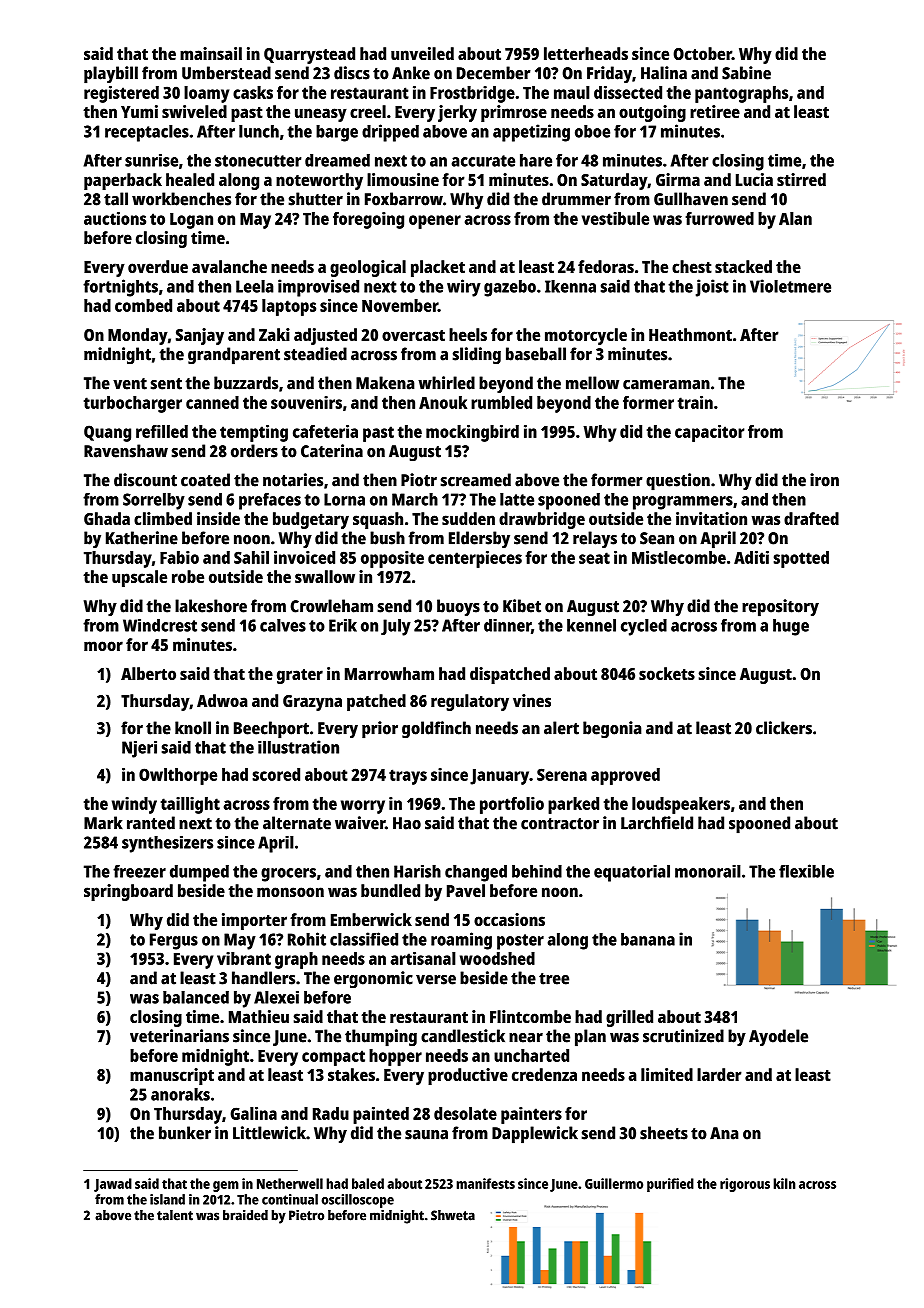  I want to click on registered, so click(121, 94).
